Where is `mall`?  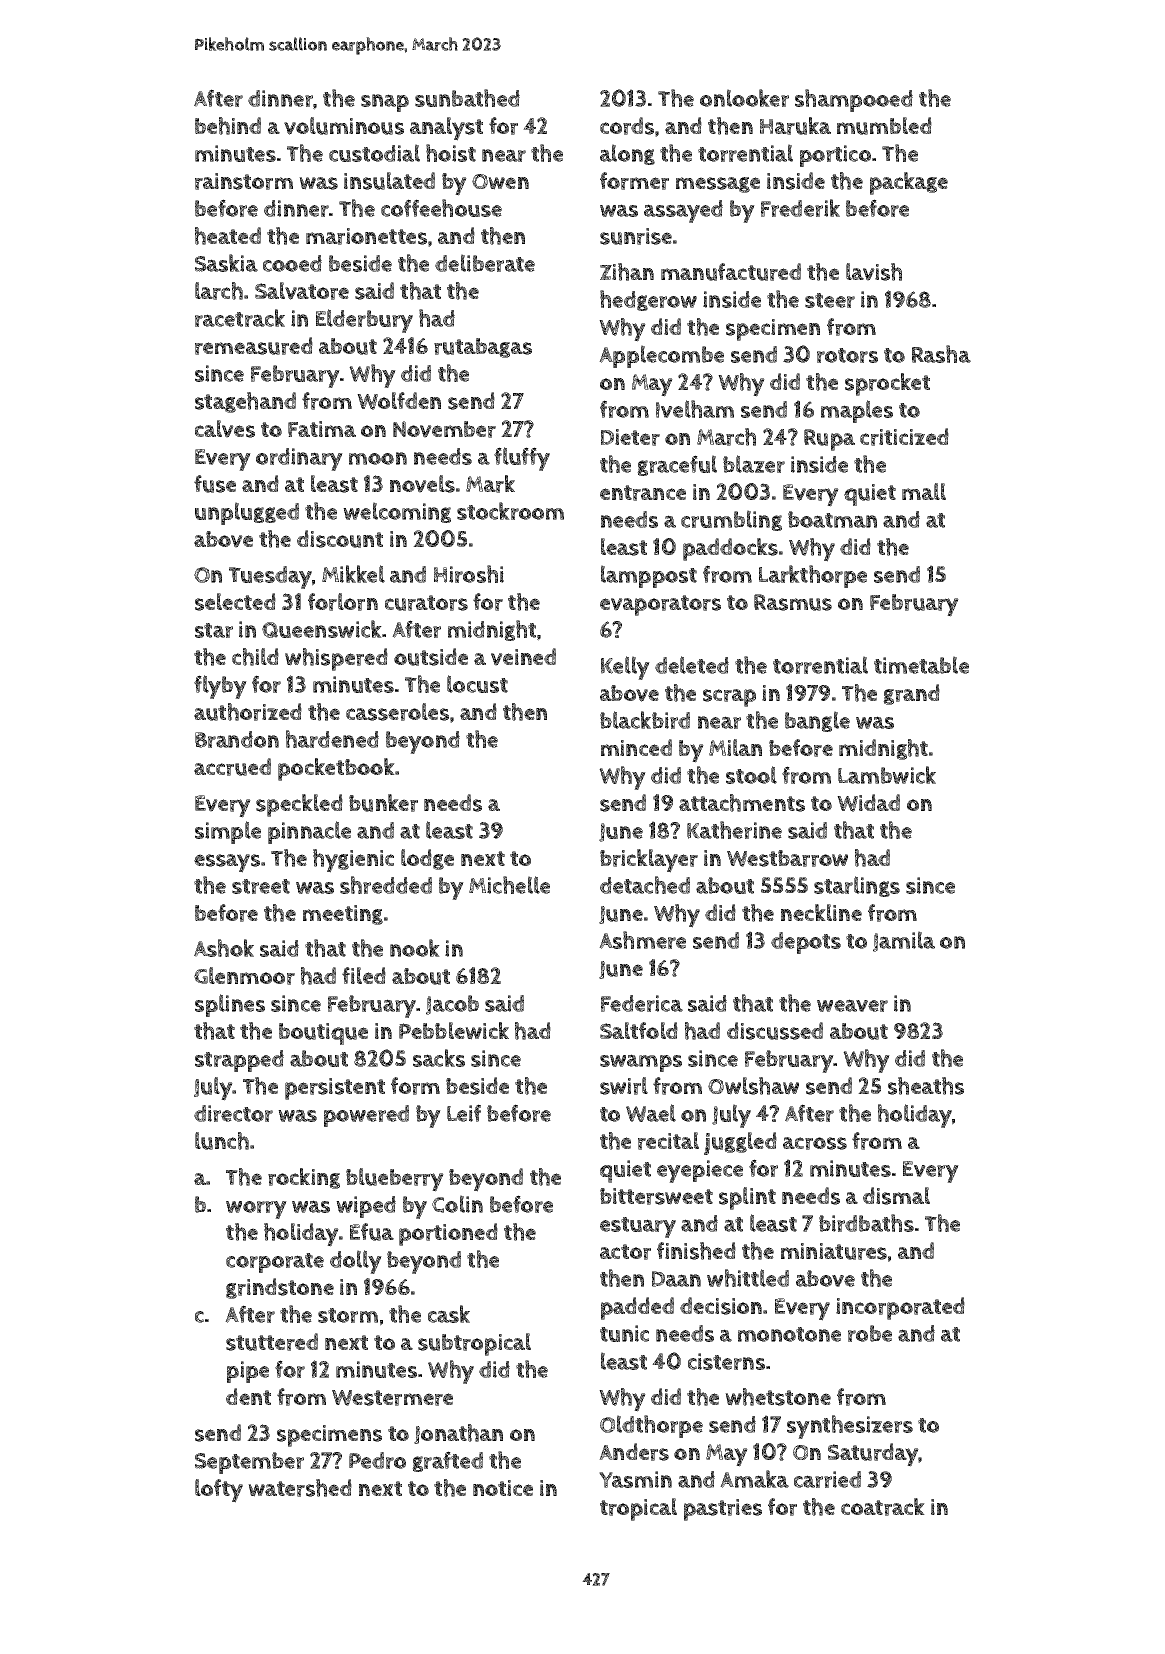
mall is located at coordinates (924, 491).
